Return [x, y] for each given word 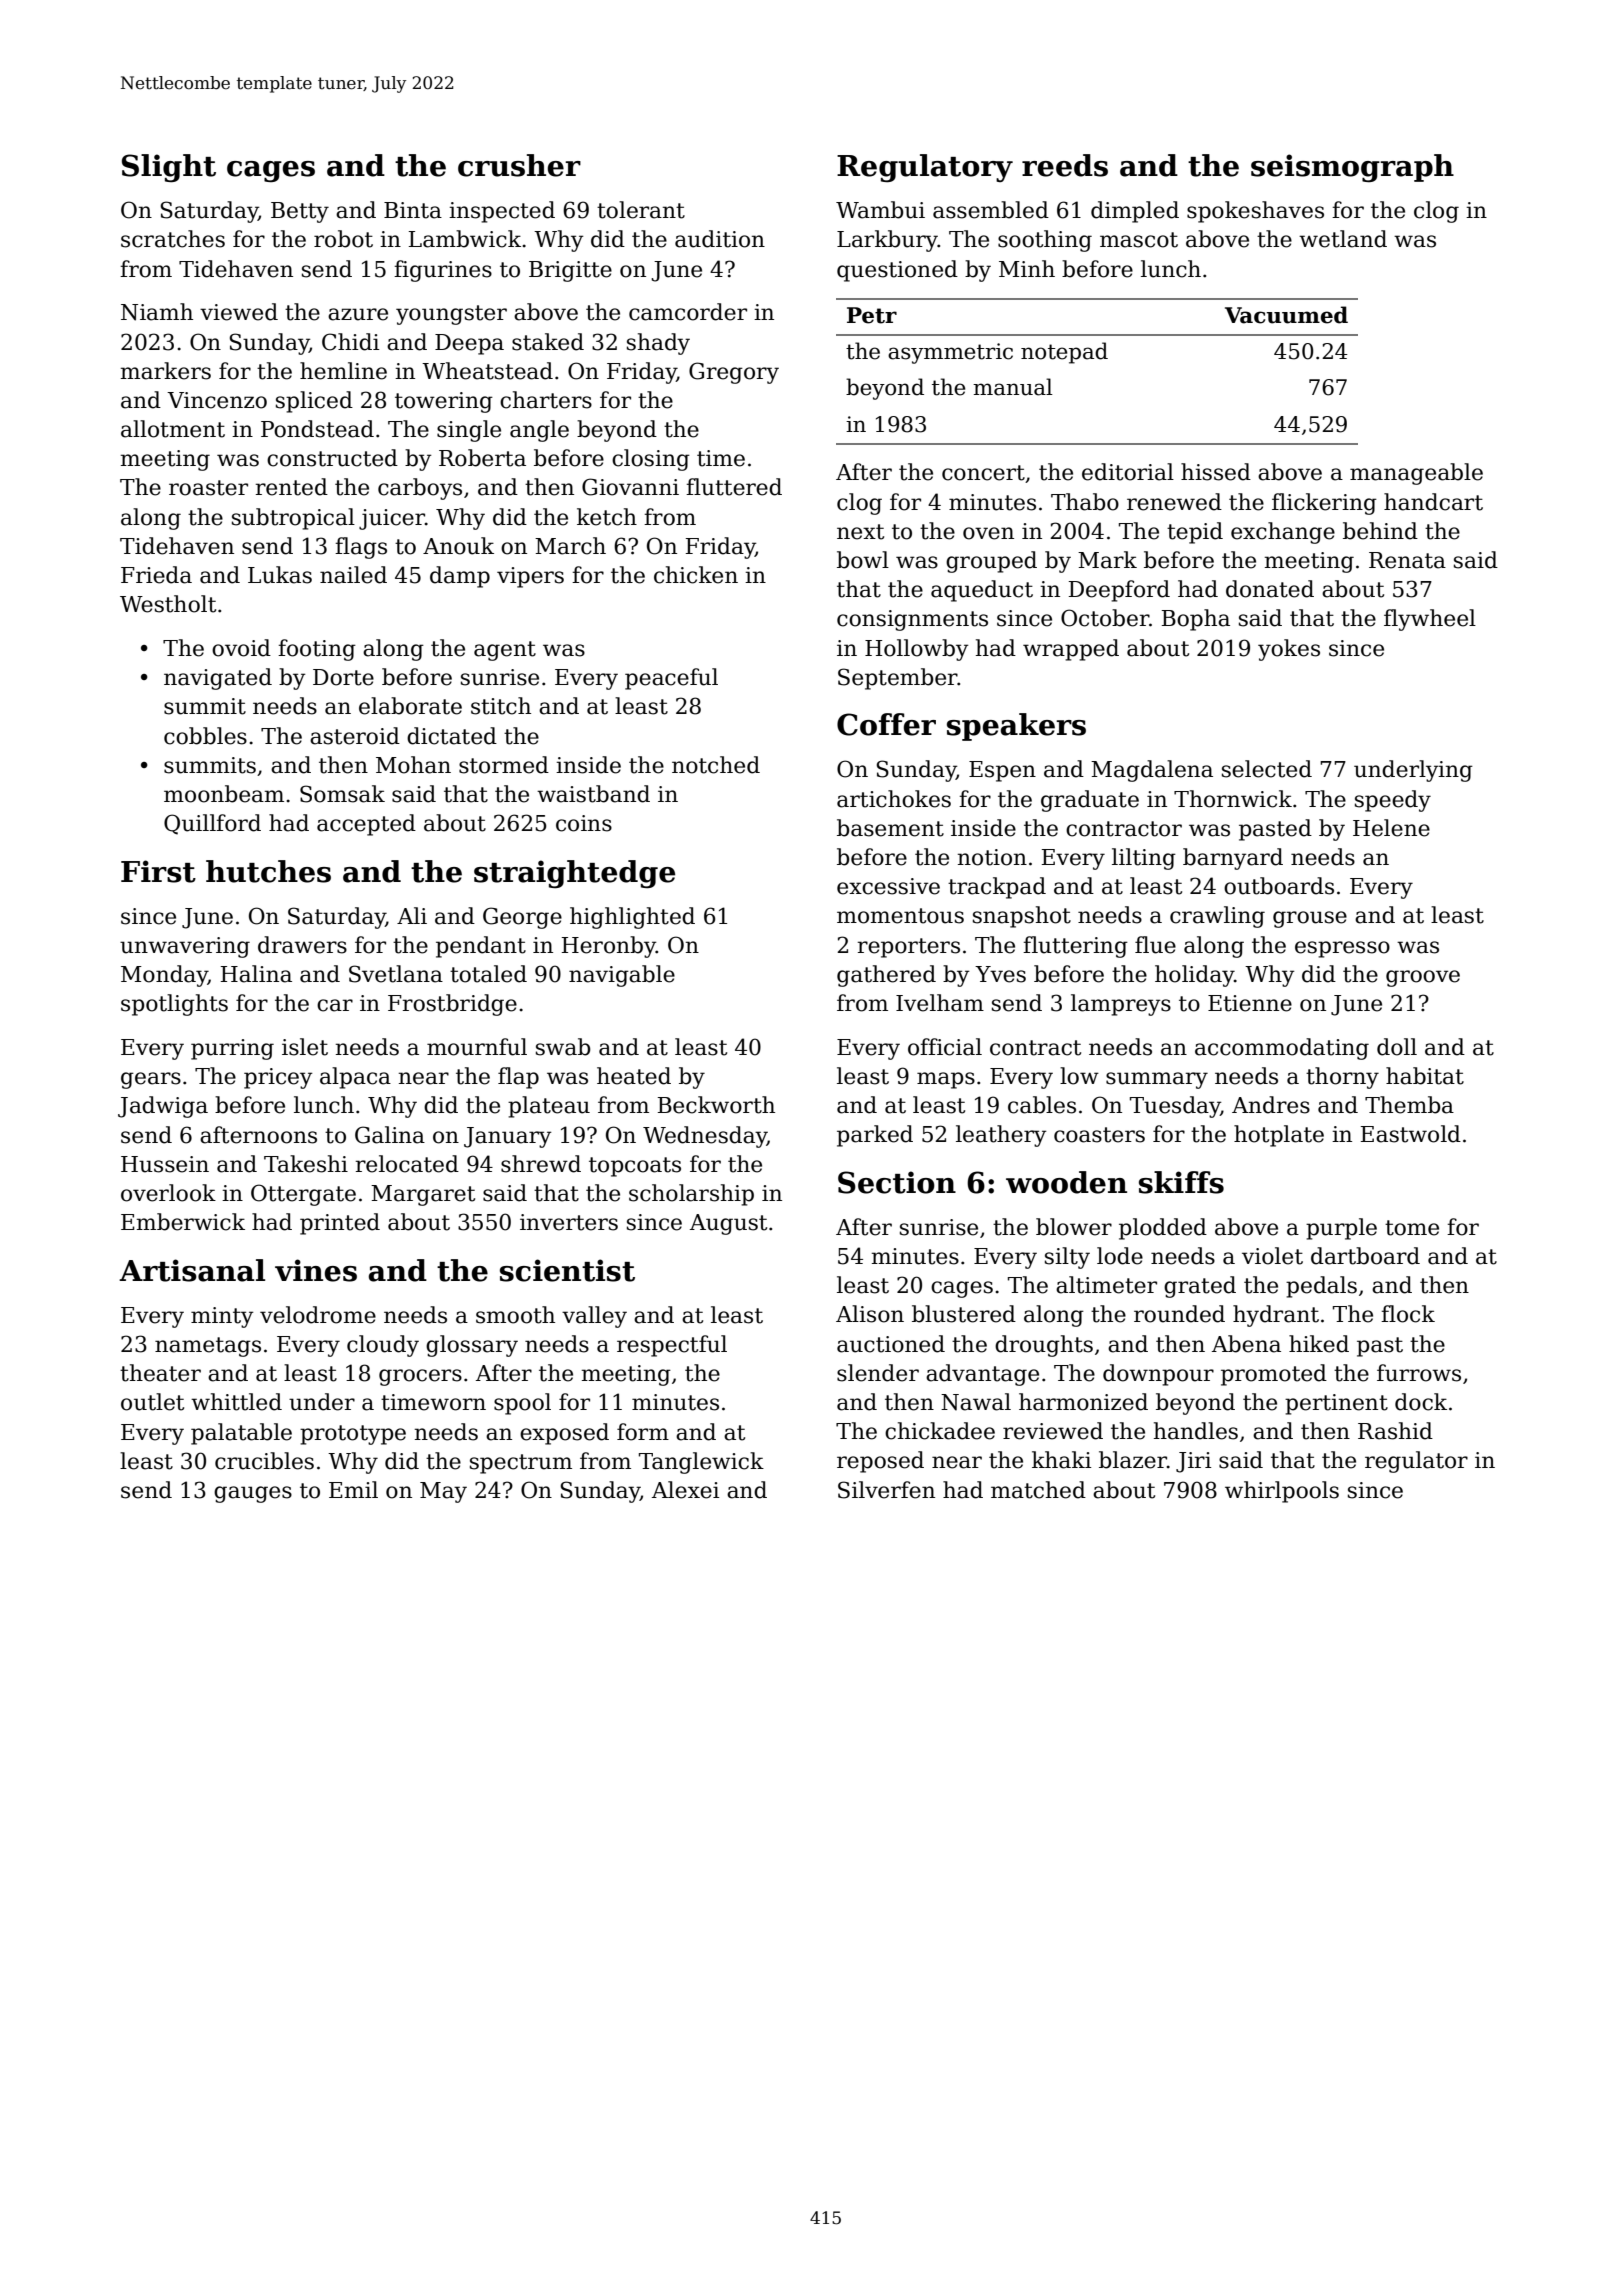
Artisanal [192, 1270]
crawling [1217, 917]
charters [546, 400]
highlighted [632, 918]
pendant [481, 947]
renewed [1174, 502]
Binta [413, 210]
